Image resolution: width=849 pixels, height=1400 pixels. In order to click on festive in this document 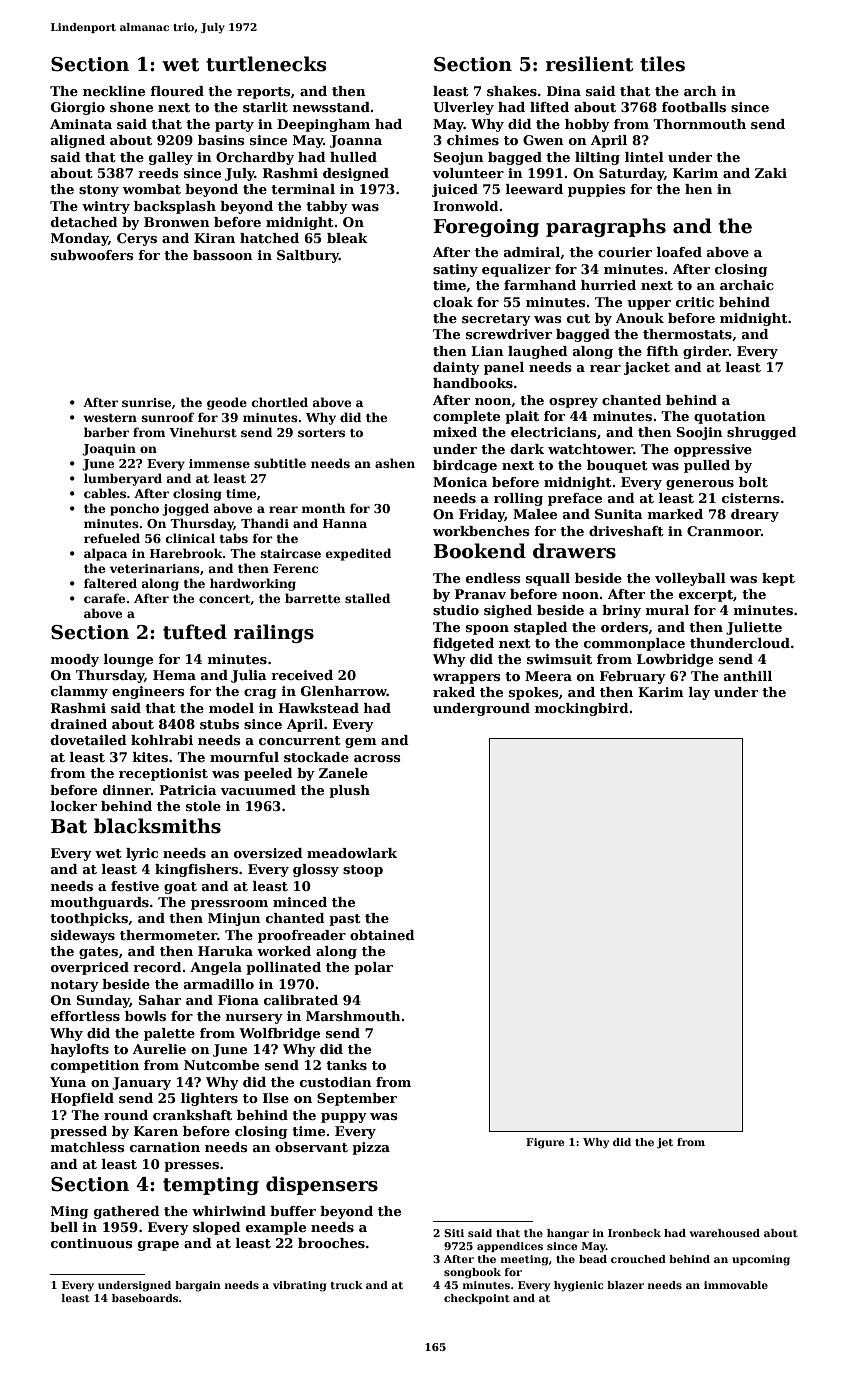, I will do `click(135, 886)`.
